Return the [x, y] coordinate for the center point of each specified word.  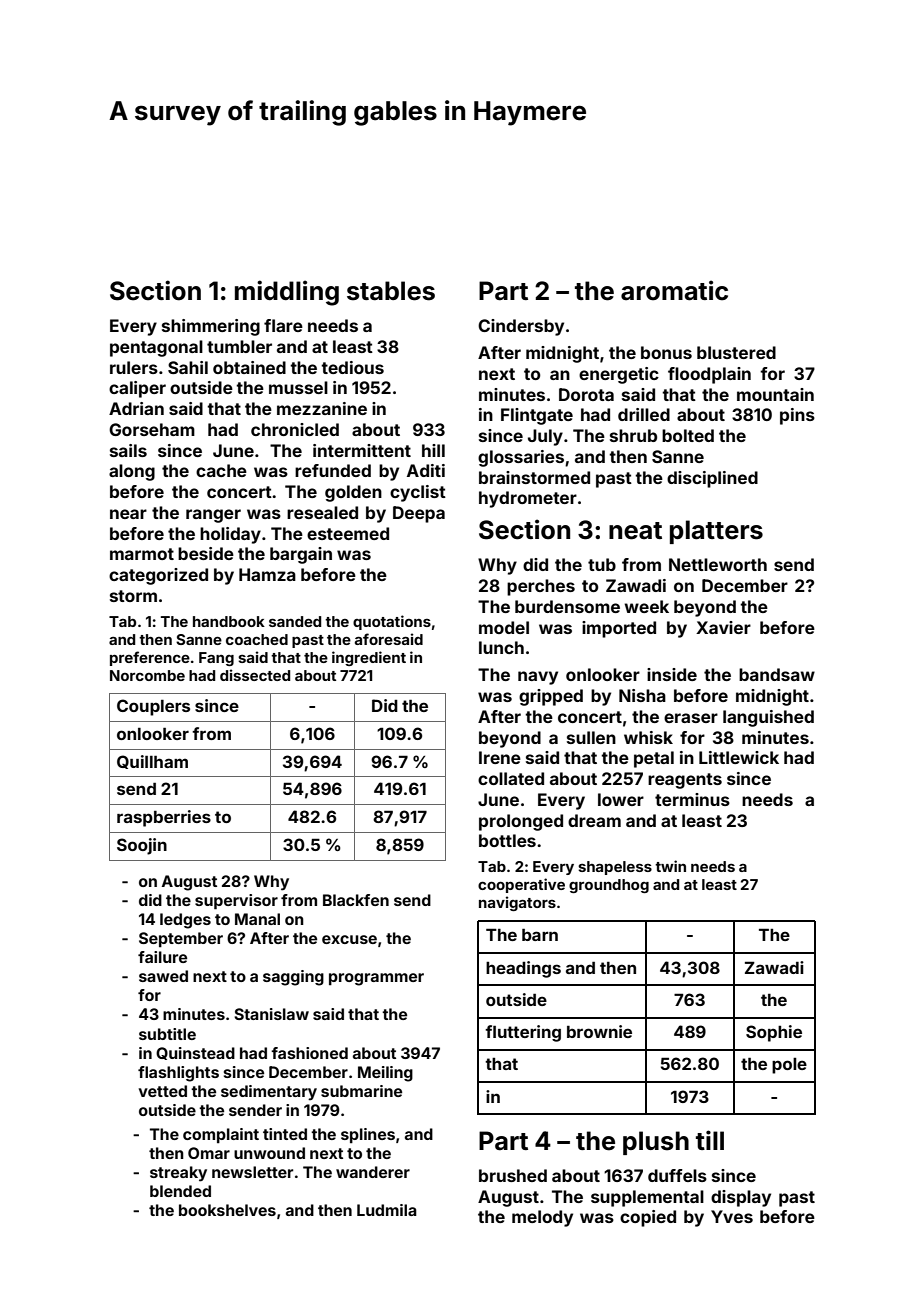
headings [523, 969]
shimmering [211, 327]
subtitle [167, 1034]
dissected [255, 675]
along [132, 472]
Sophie [774, 1033]
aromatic [674, 290]
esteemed [348, 533]
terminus [692, 799]
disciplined [712, 479]
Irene [500, 757]
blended [180, 1191]
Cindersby [521, 327]
